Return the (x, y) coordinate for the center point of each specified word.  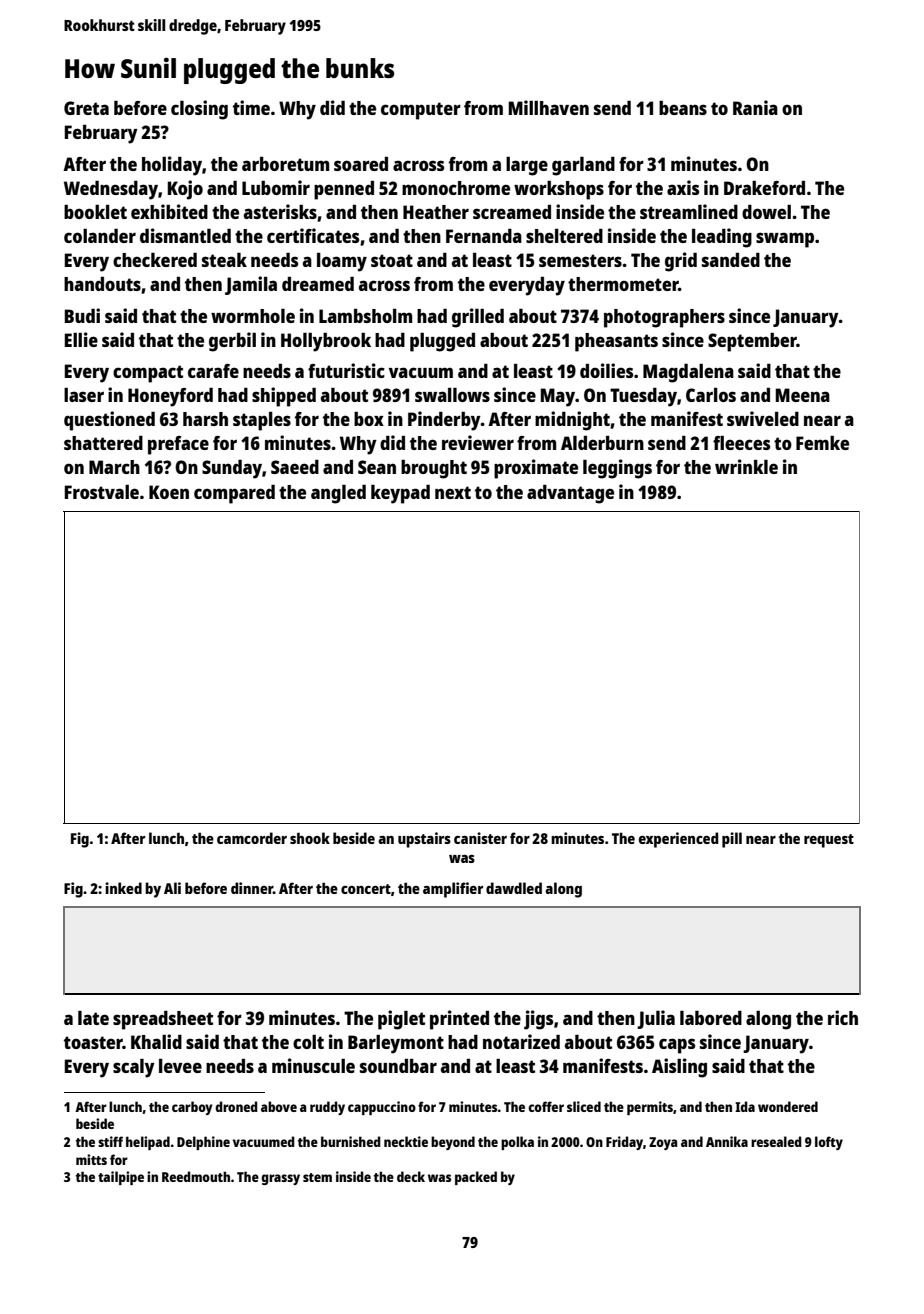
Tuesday (643, 397)
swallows (452, 395)
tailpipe (121, 1178)
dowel (766, 212)
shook (310, 838)
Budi (82, 315)
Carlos (711, 395)
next (453, 492)
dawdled (514, 888)
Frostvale (102, 492)
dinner (252, 888)
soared (361, 164)
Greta (86, 108)
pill (732, 840)
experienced (679, 840)
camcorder (252, 838)
